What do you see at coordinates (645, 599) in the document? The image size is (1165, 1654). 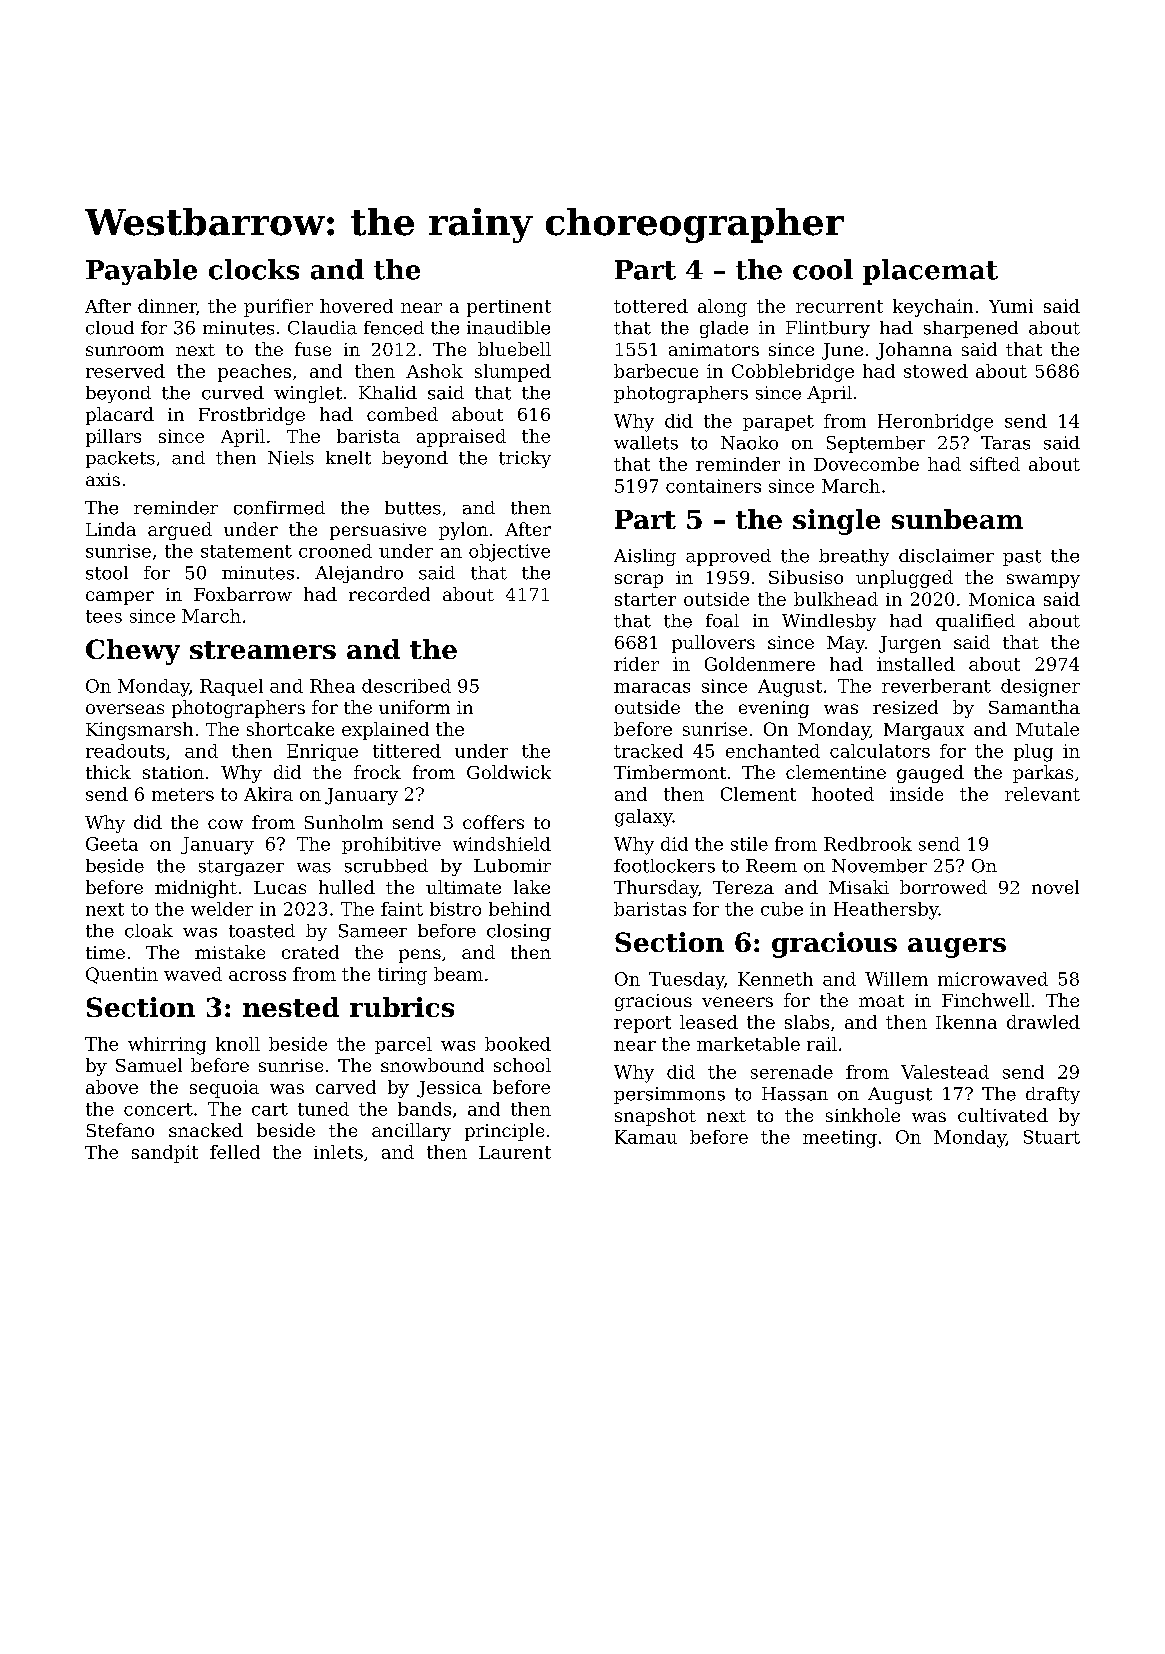 I see `starter` at bounding box center [645, 599].
